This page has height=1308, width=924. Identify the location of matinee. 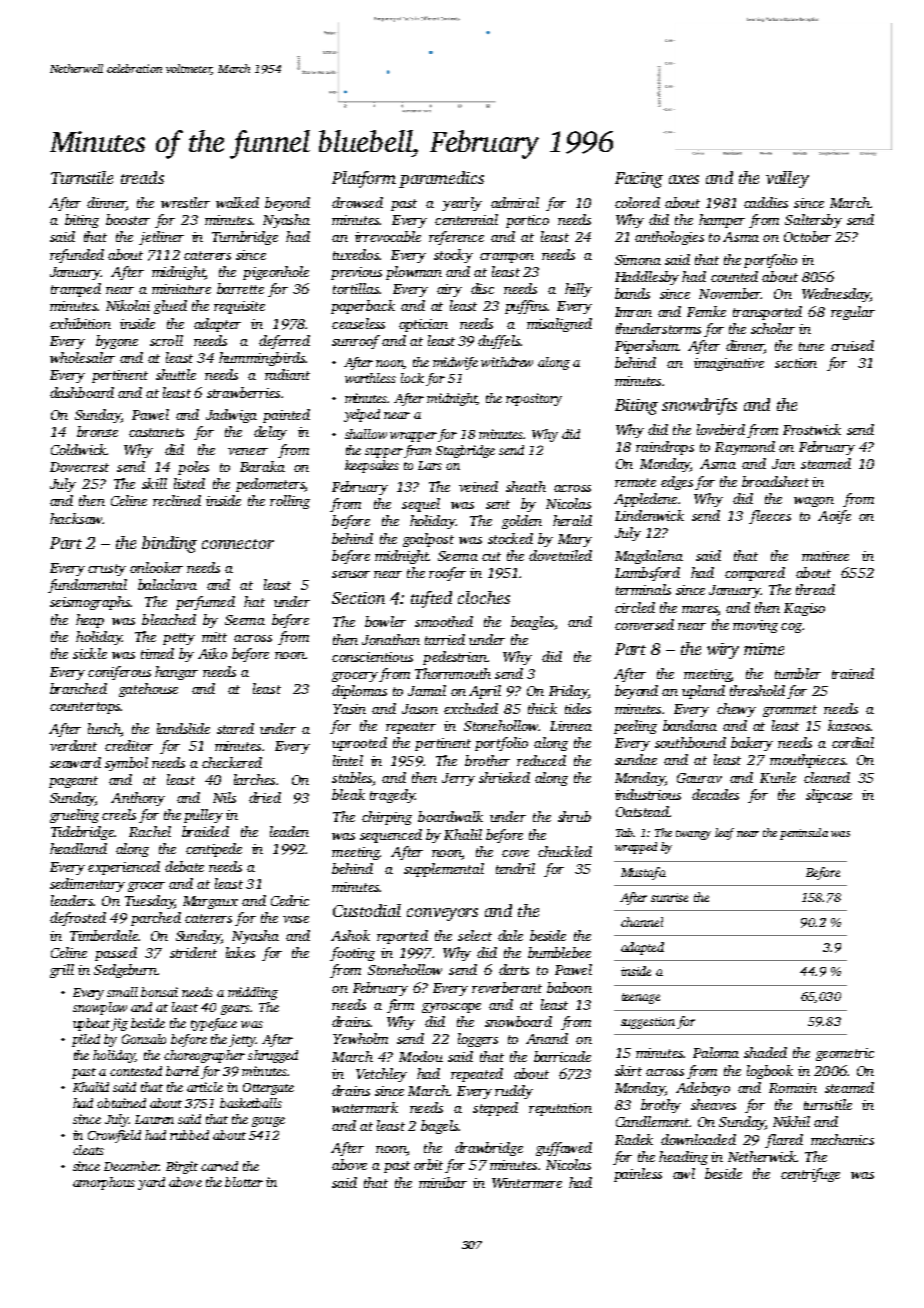
(825, 556).
